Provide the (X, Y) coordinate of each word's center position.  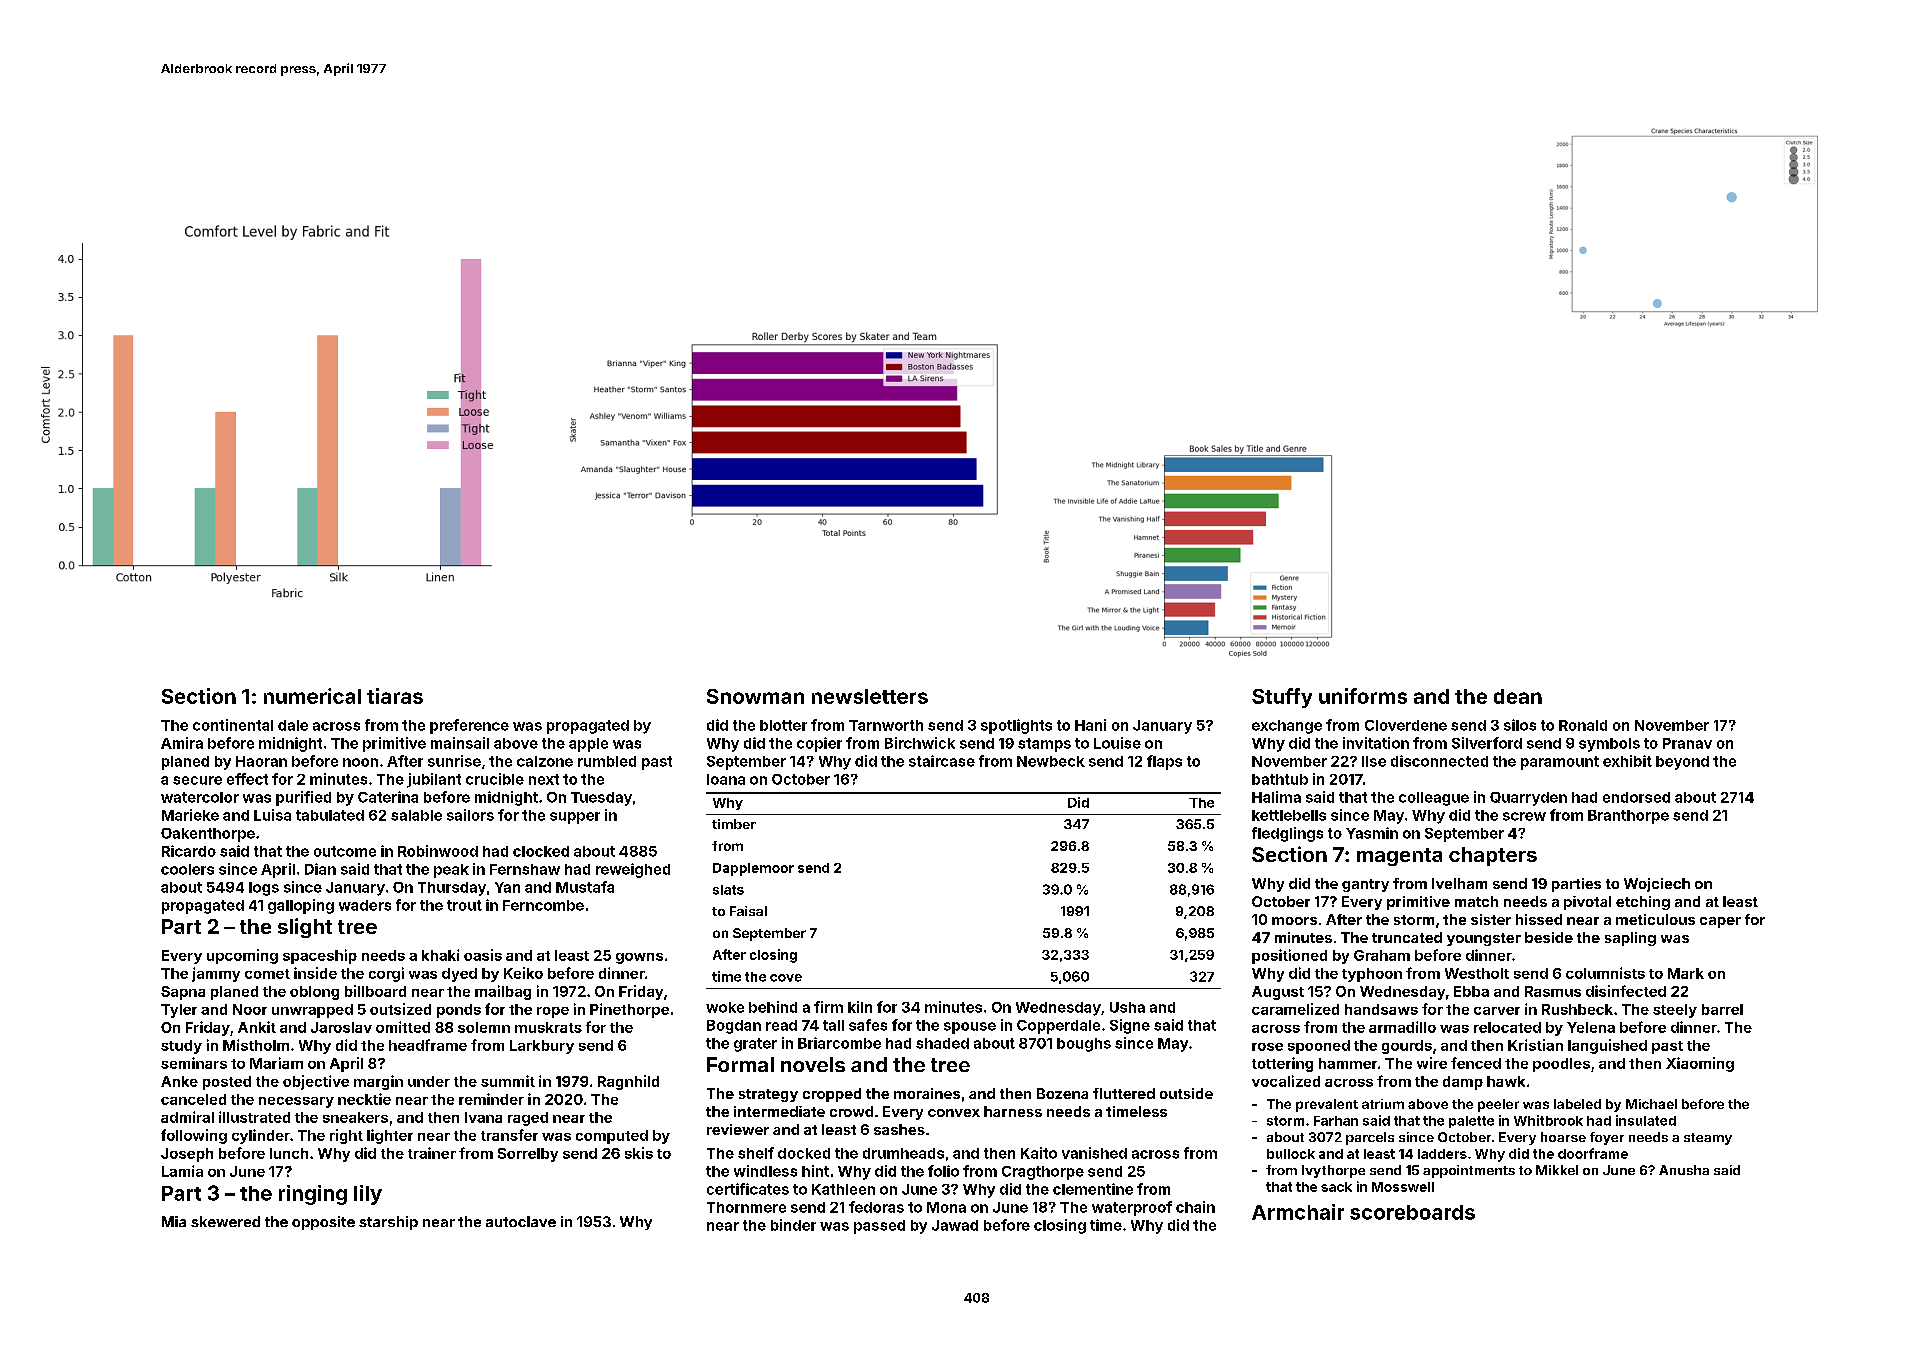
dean (1518, 696)
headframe (428, 1045)
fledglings (1287, 834)
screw (1524, 816)
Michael (1651, 1104)
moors (1294, 921)
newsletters (870, 696)
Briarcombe (839, 1043)
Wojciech (1657, 885)
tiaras (395, 696)
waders (365, 905)
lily (368, 1195)
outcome (345, 851)
